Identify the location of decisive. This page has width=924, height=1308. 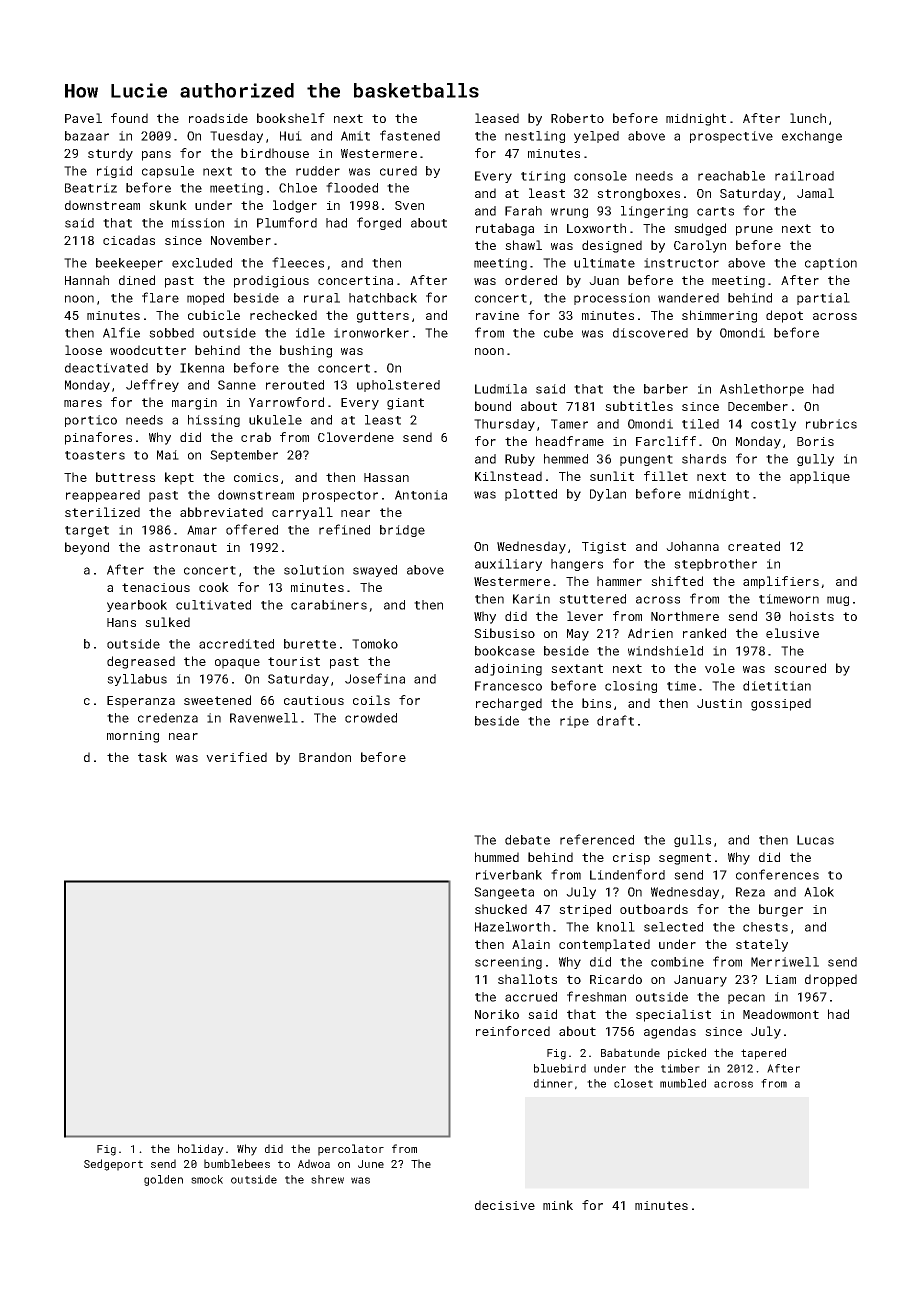
(505, 1205).
